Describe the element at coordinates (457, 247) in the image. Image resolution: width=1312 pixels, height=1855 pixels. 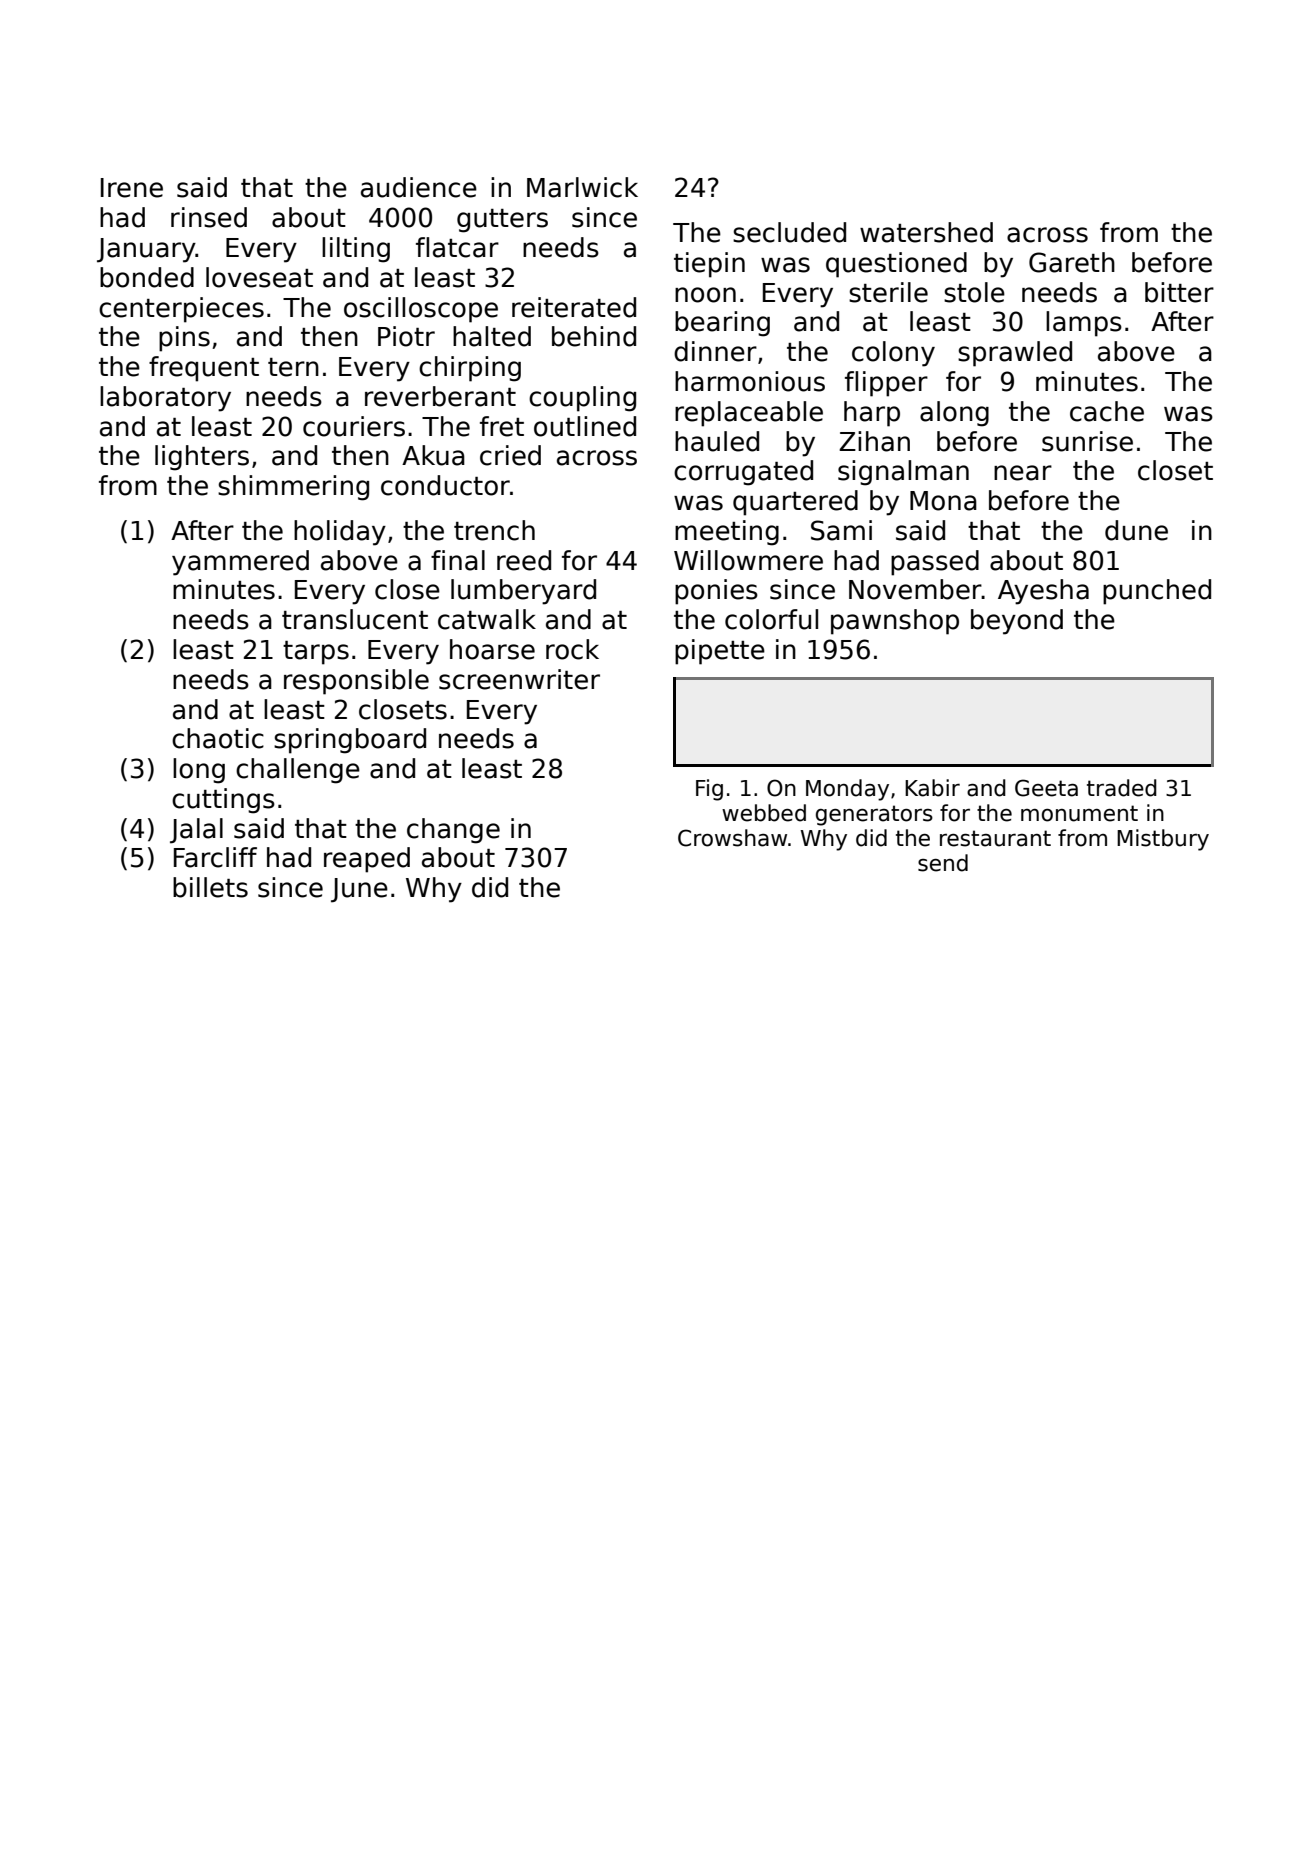
I see `flatcar` at that location.
